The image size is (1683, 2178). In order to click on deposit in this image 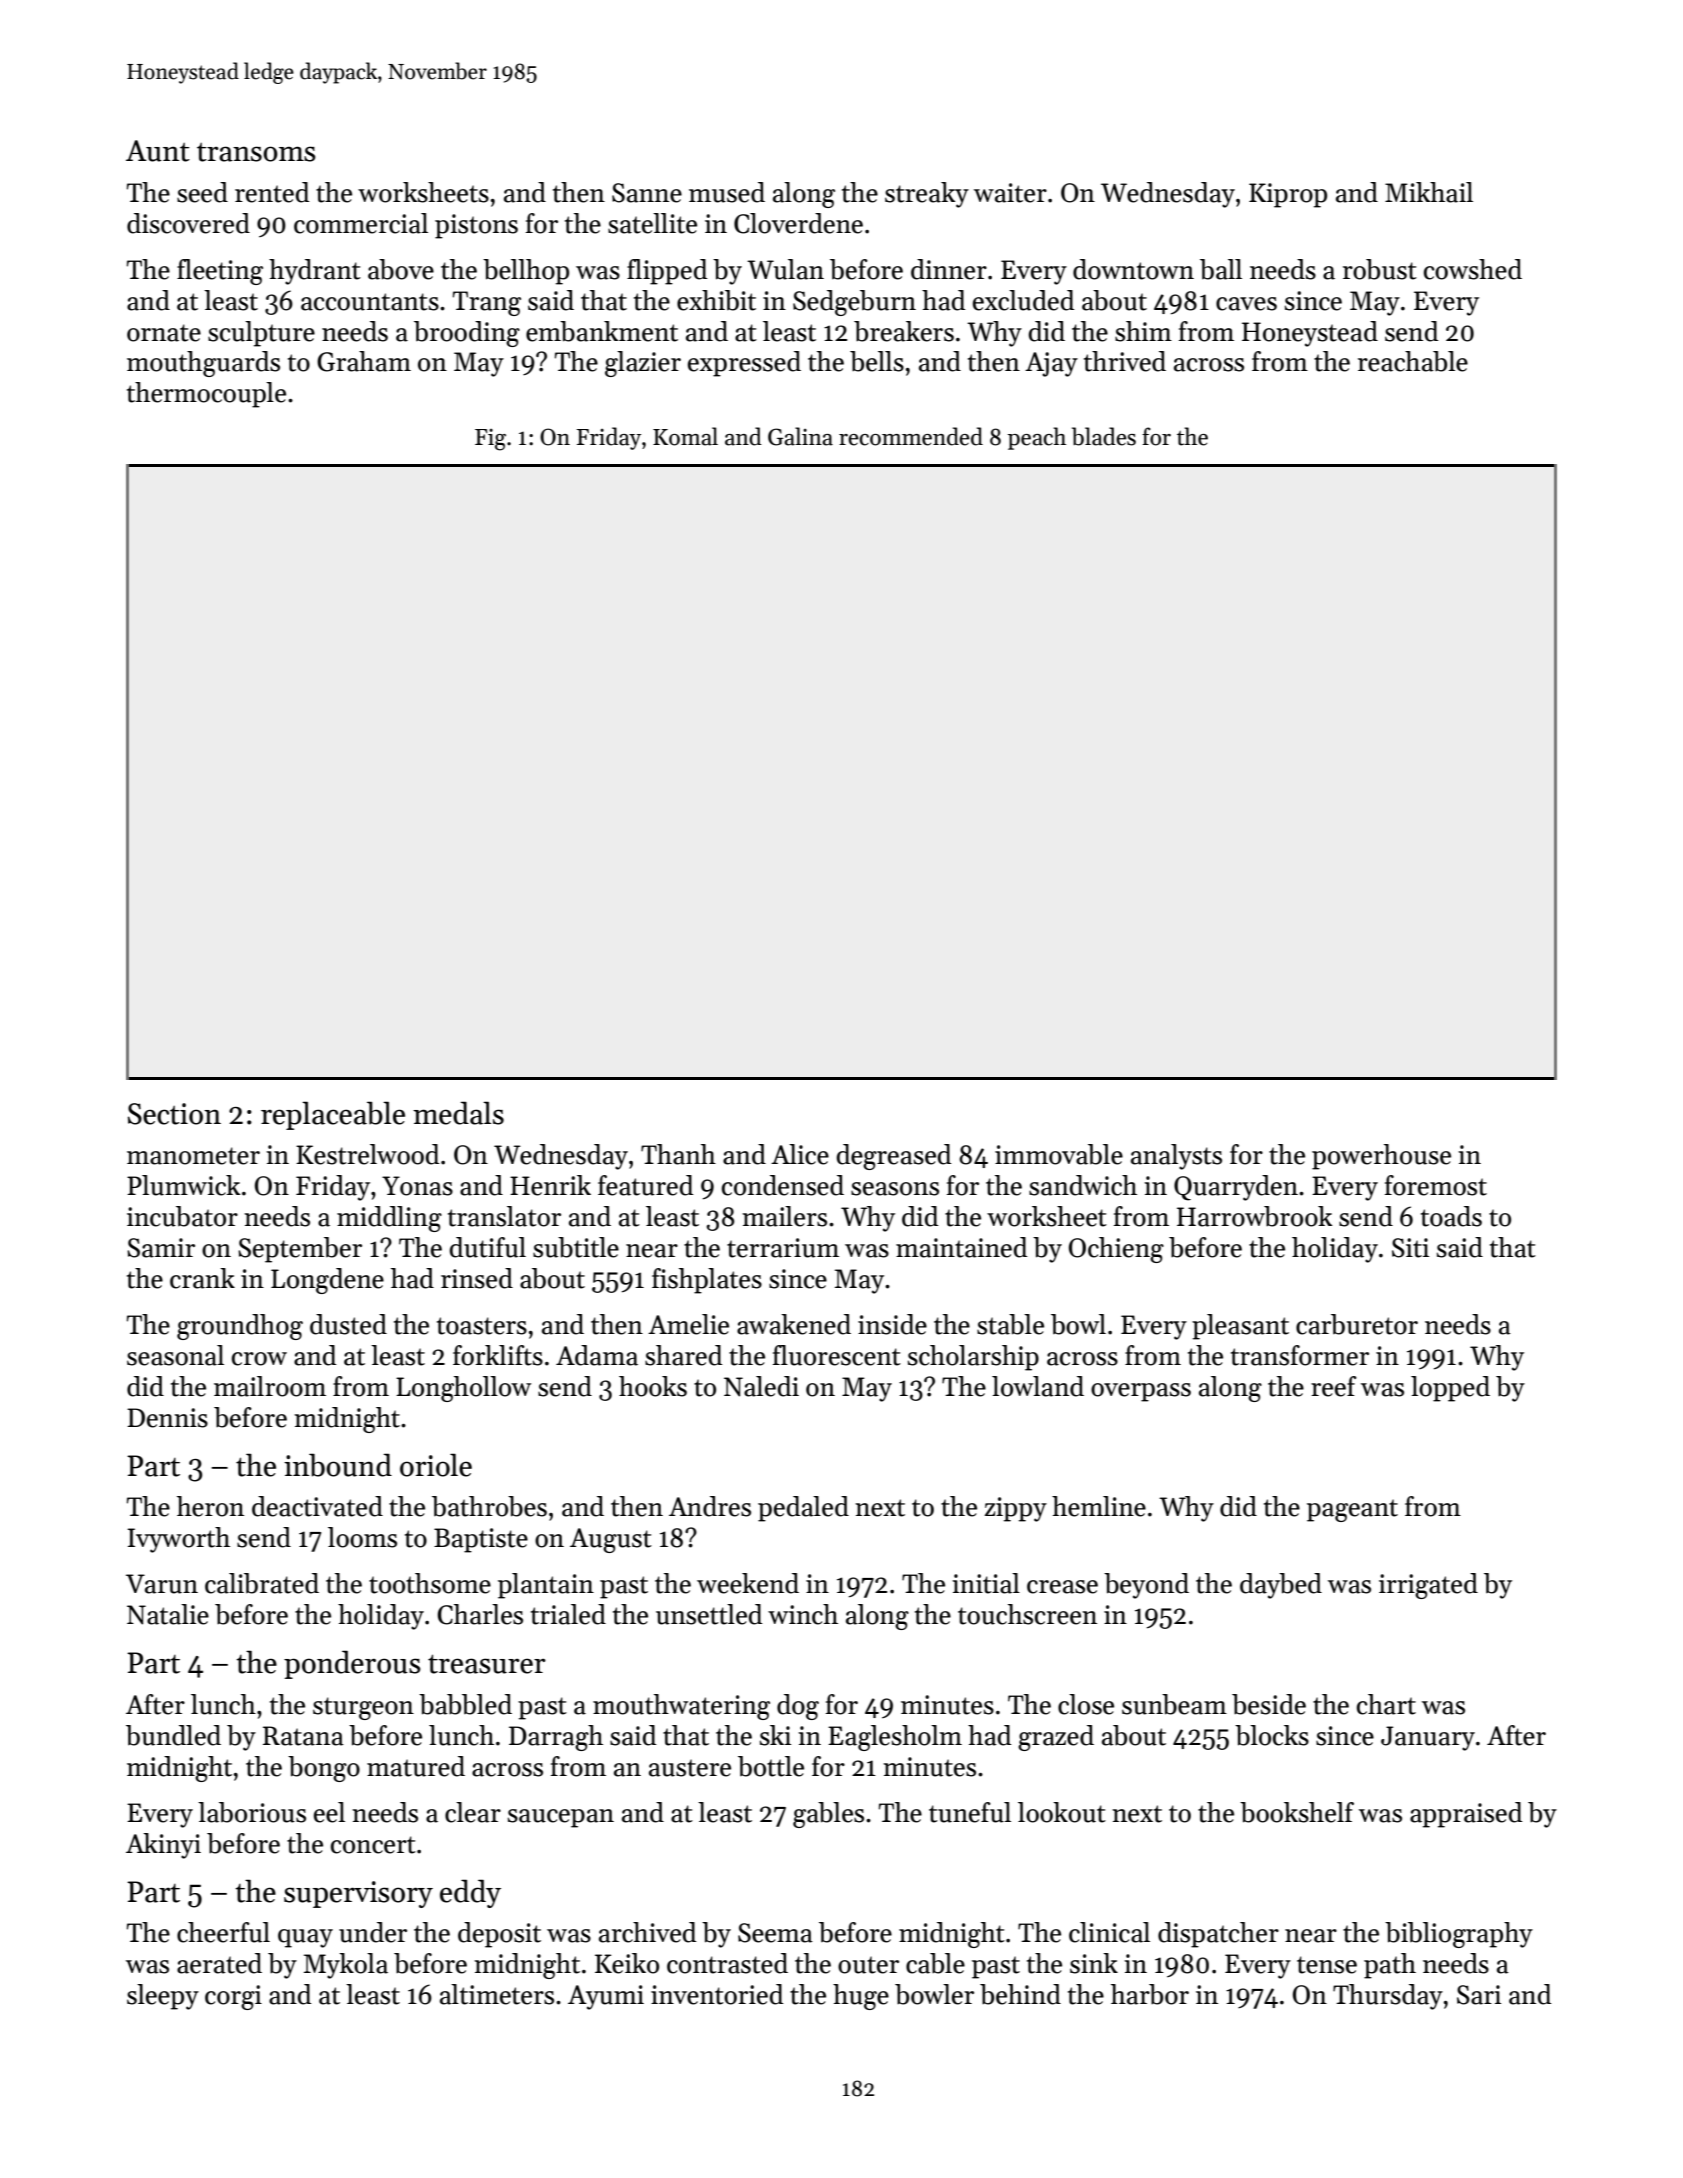, I will do `click(499, 1935)`.
